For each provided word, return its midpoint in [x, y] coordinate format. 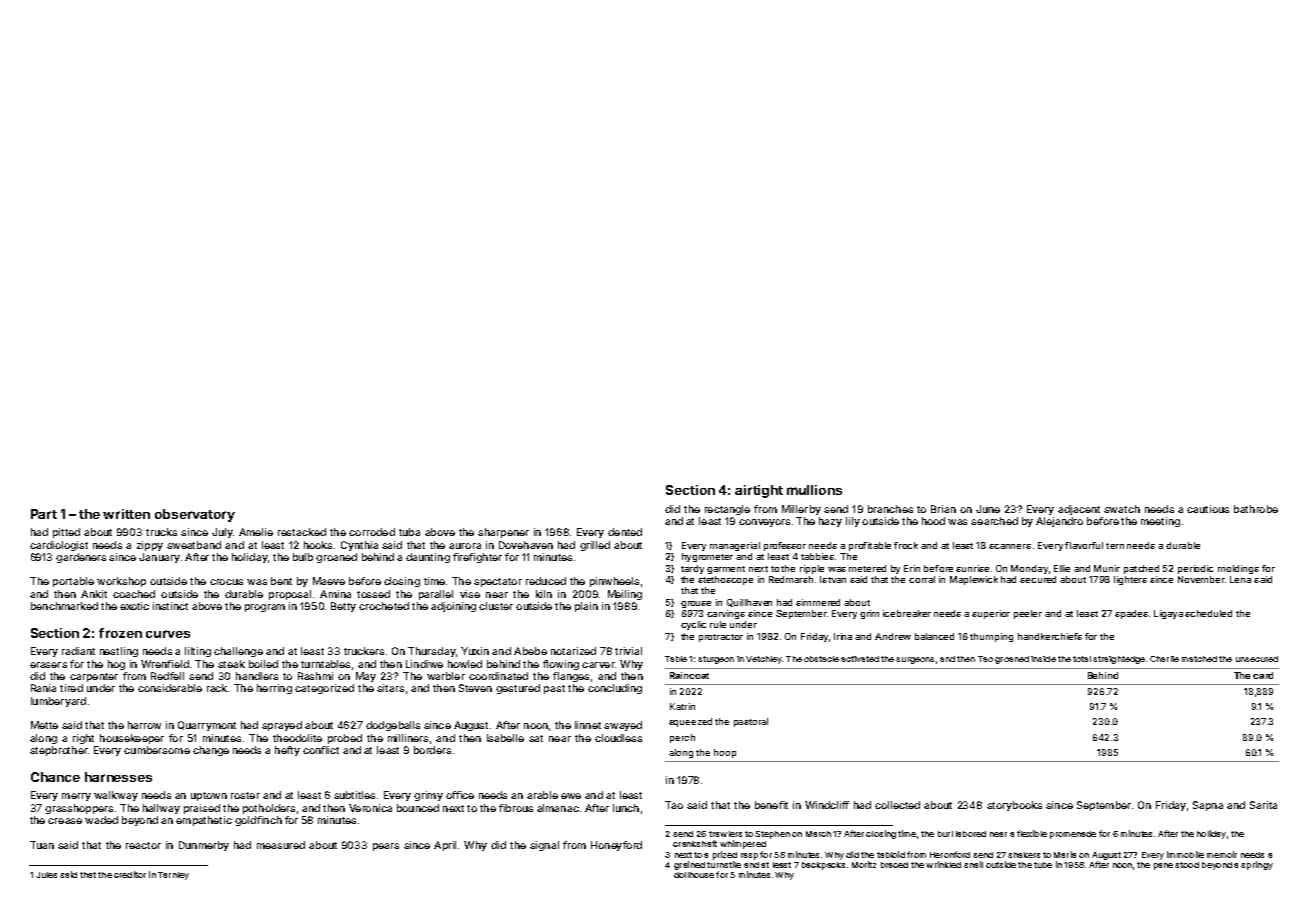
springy [1257, 865]
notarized [573, 651]
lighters [1130, 580]
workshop [121, 582]
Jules [46, 875]
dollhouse [694, 875]
